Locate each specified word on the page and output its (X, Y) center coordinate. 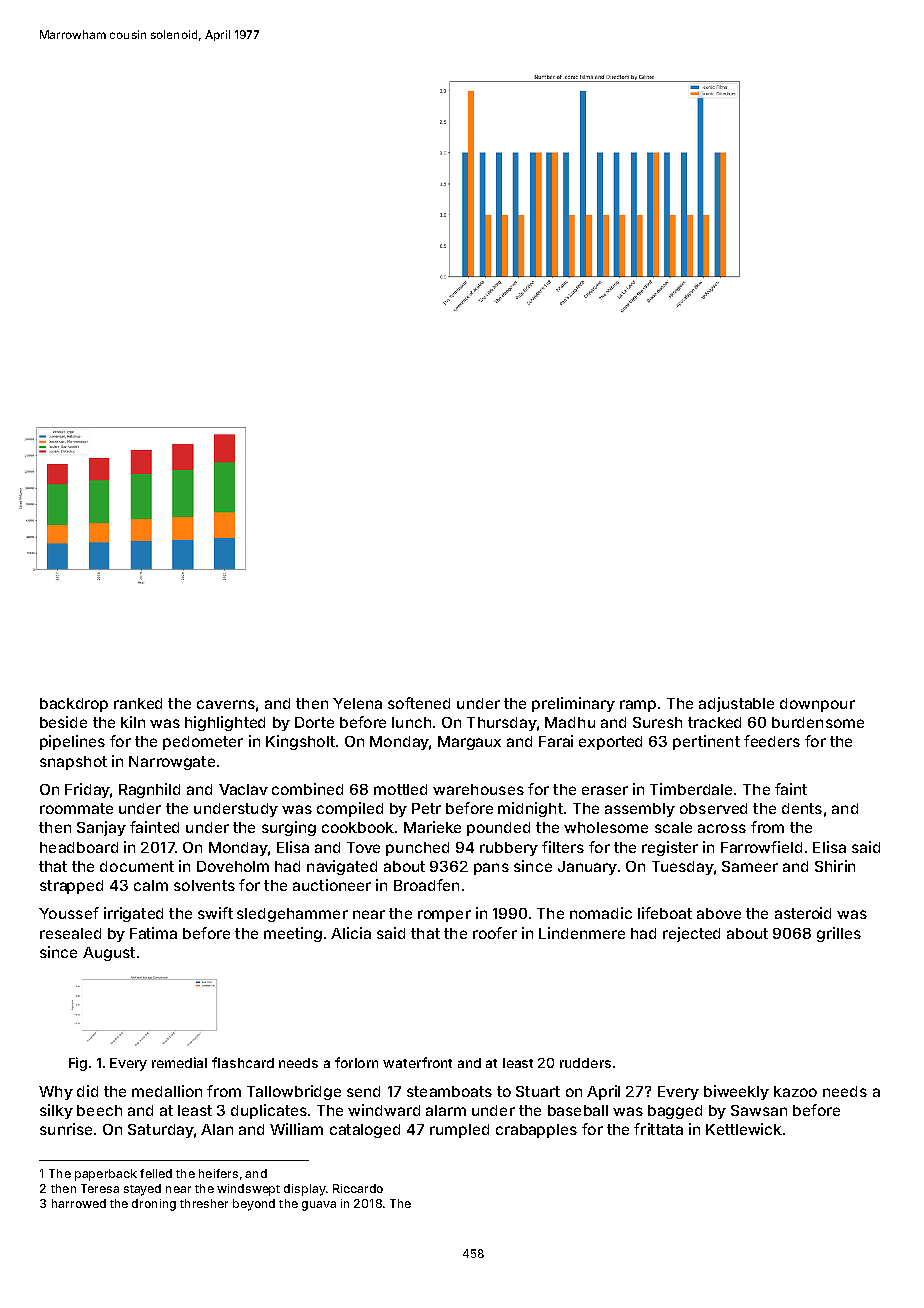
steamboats (449, 1091)
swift (215, 913)
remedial (179, 1062)
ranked (138, 703)
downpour (817, 705)
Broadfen (426, 885)
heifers (218, 1173)
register (670, 848)
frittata (658, 1129)
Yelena (357, 703)
